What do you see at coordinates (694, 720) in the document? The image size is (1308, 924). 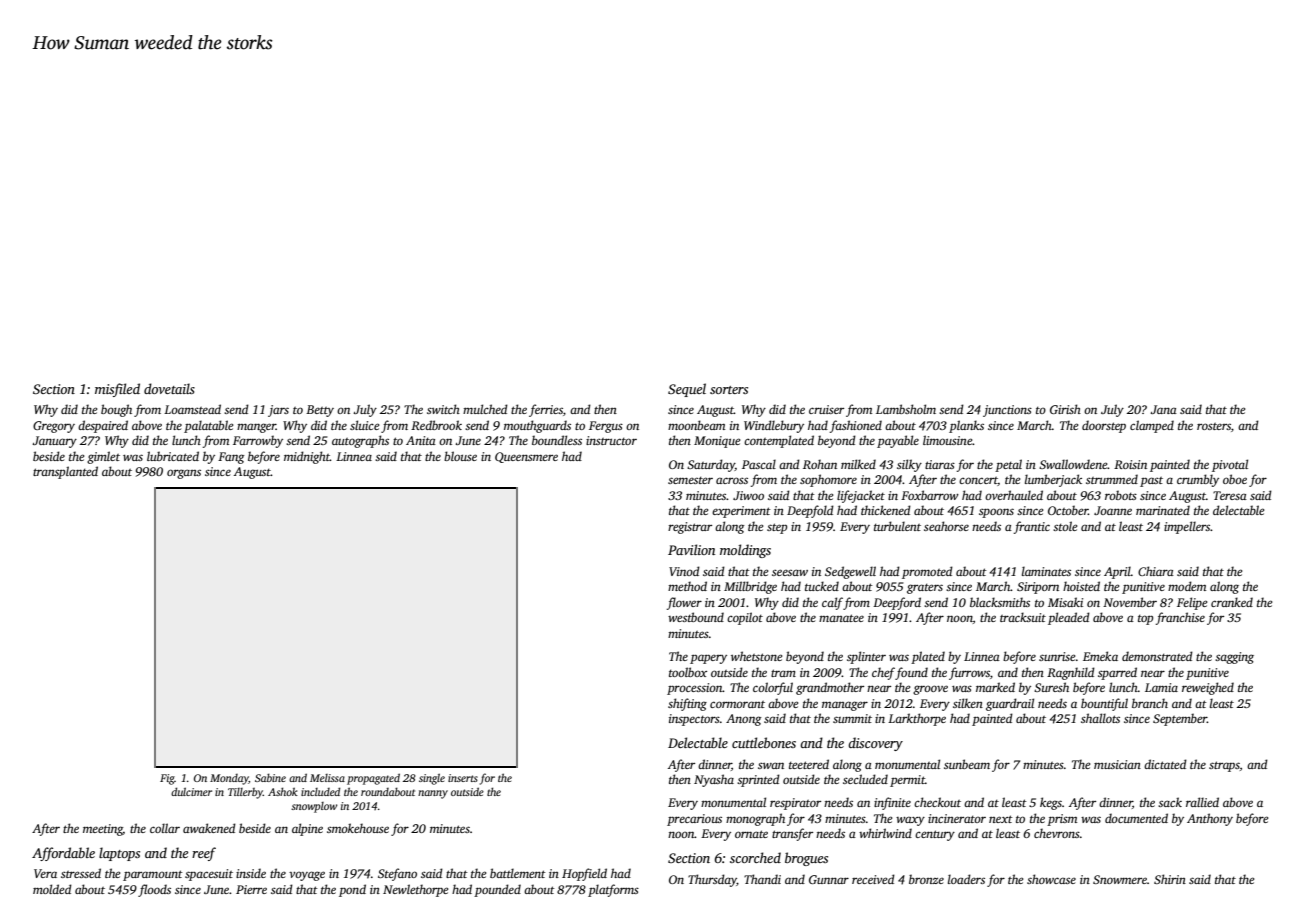 I see `inspectors` at bounding box center [694, 720].
